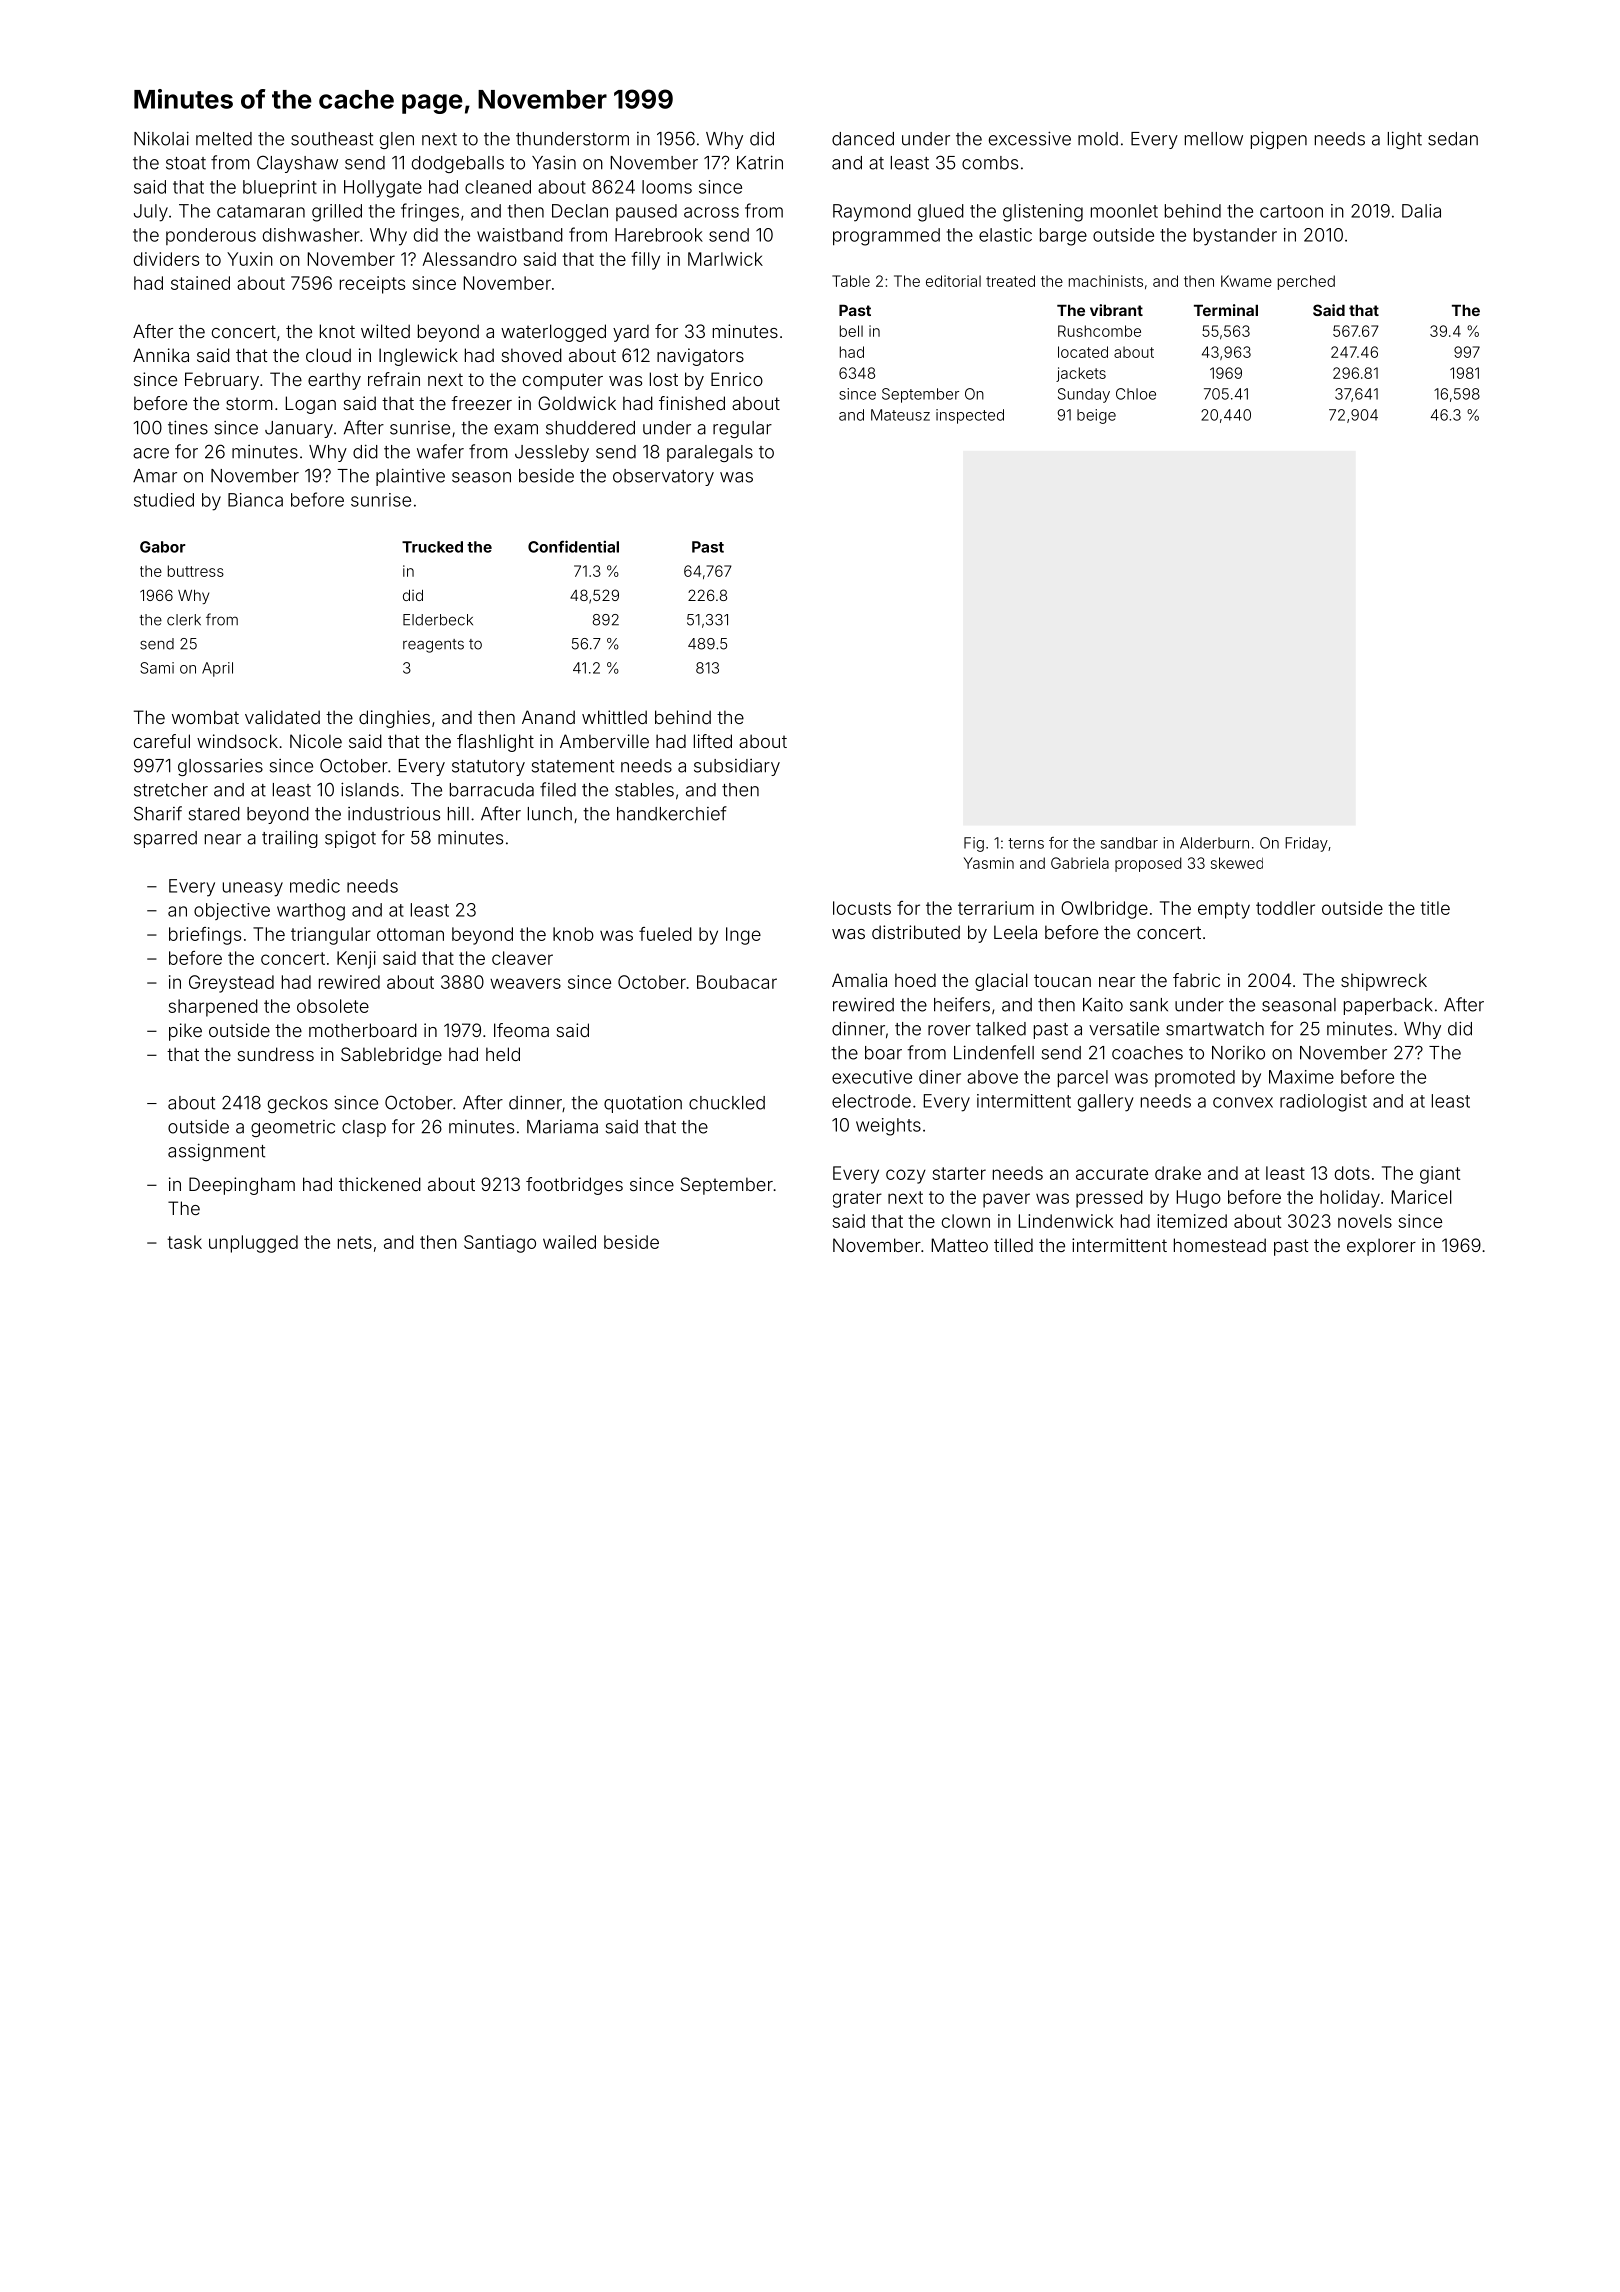 This screenshot has width=1620, height=2292. I want to click on Matteo, so click(960, 1245).
